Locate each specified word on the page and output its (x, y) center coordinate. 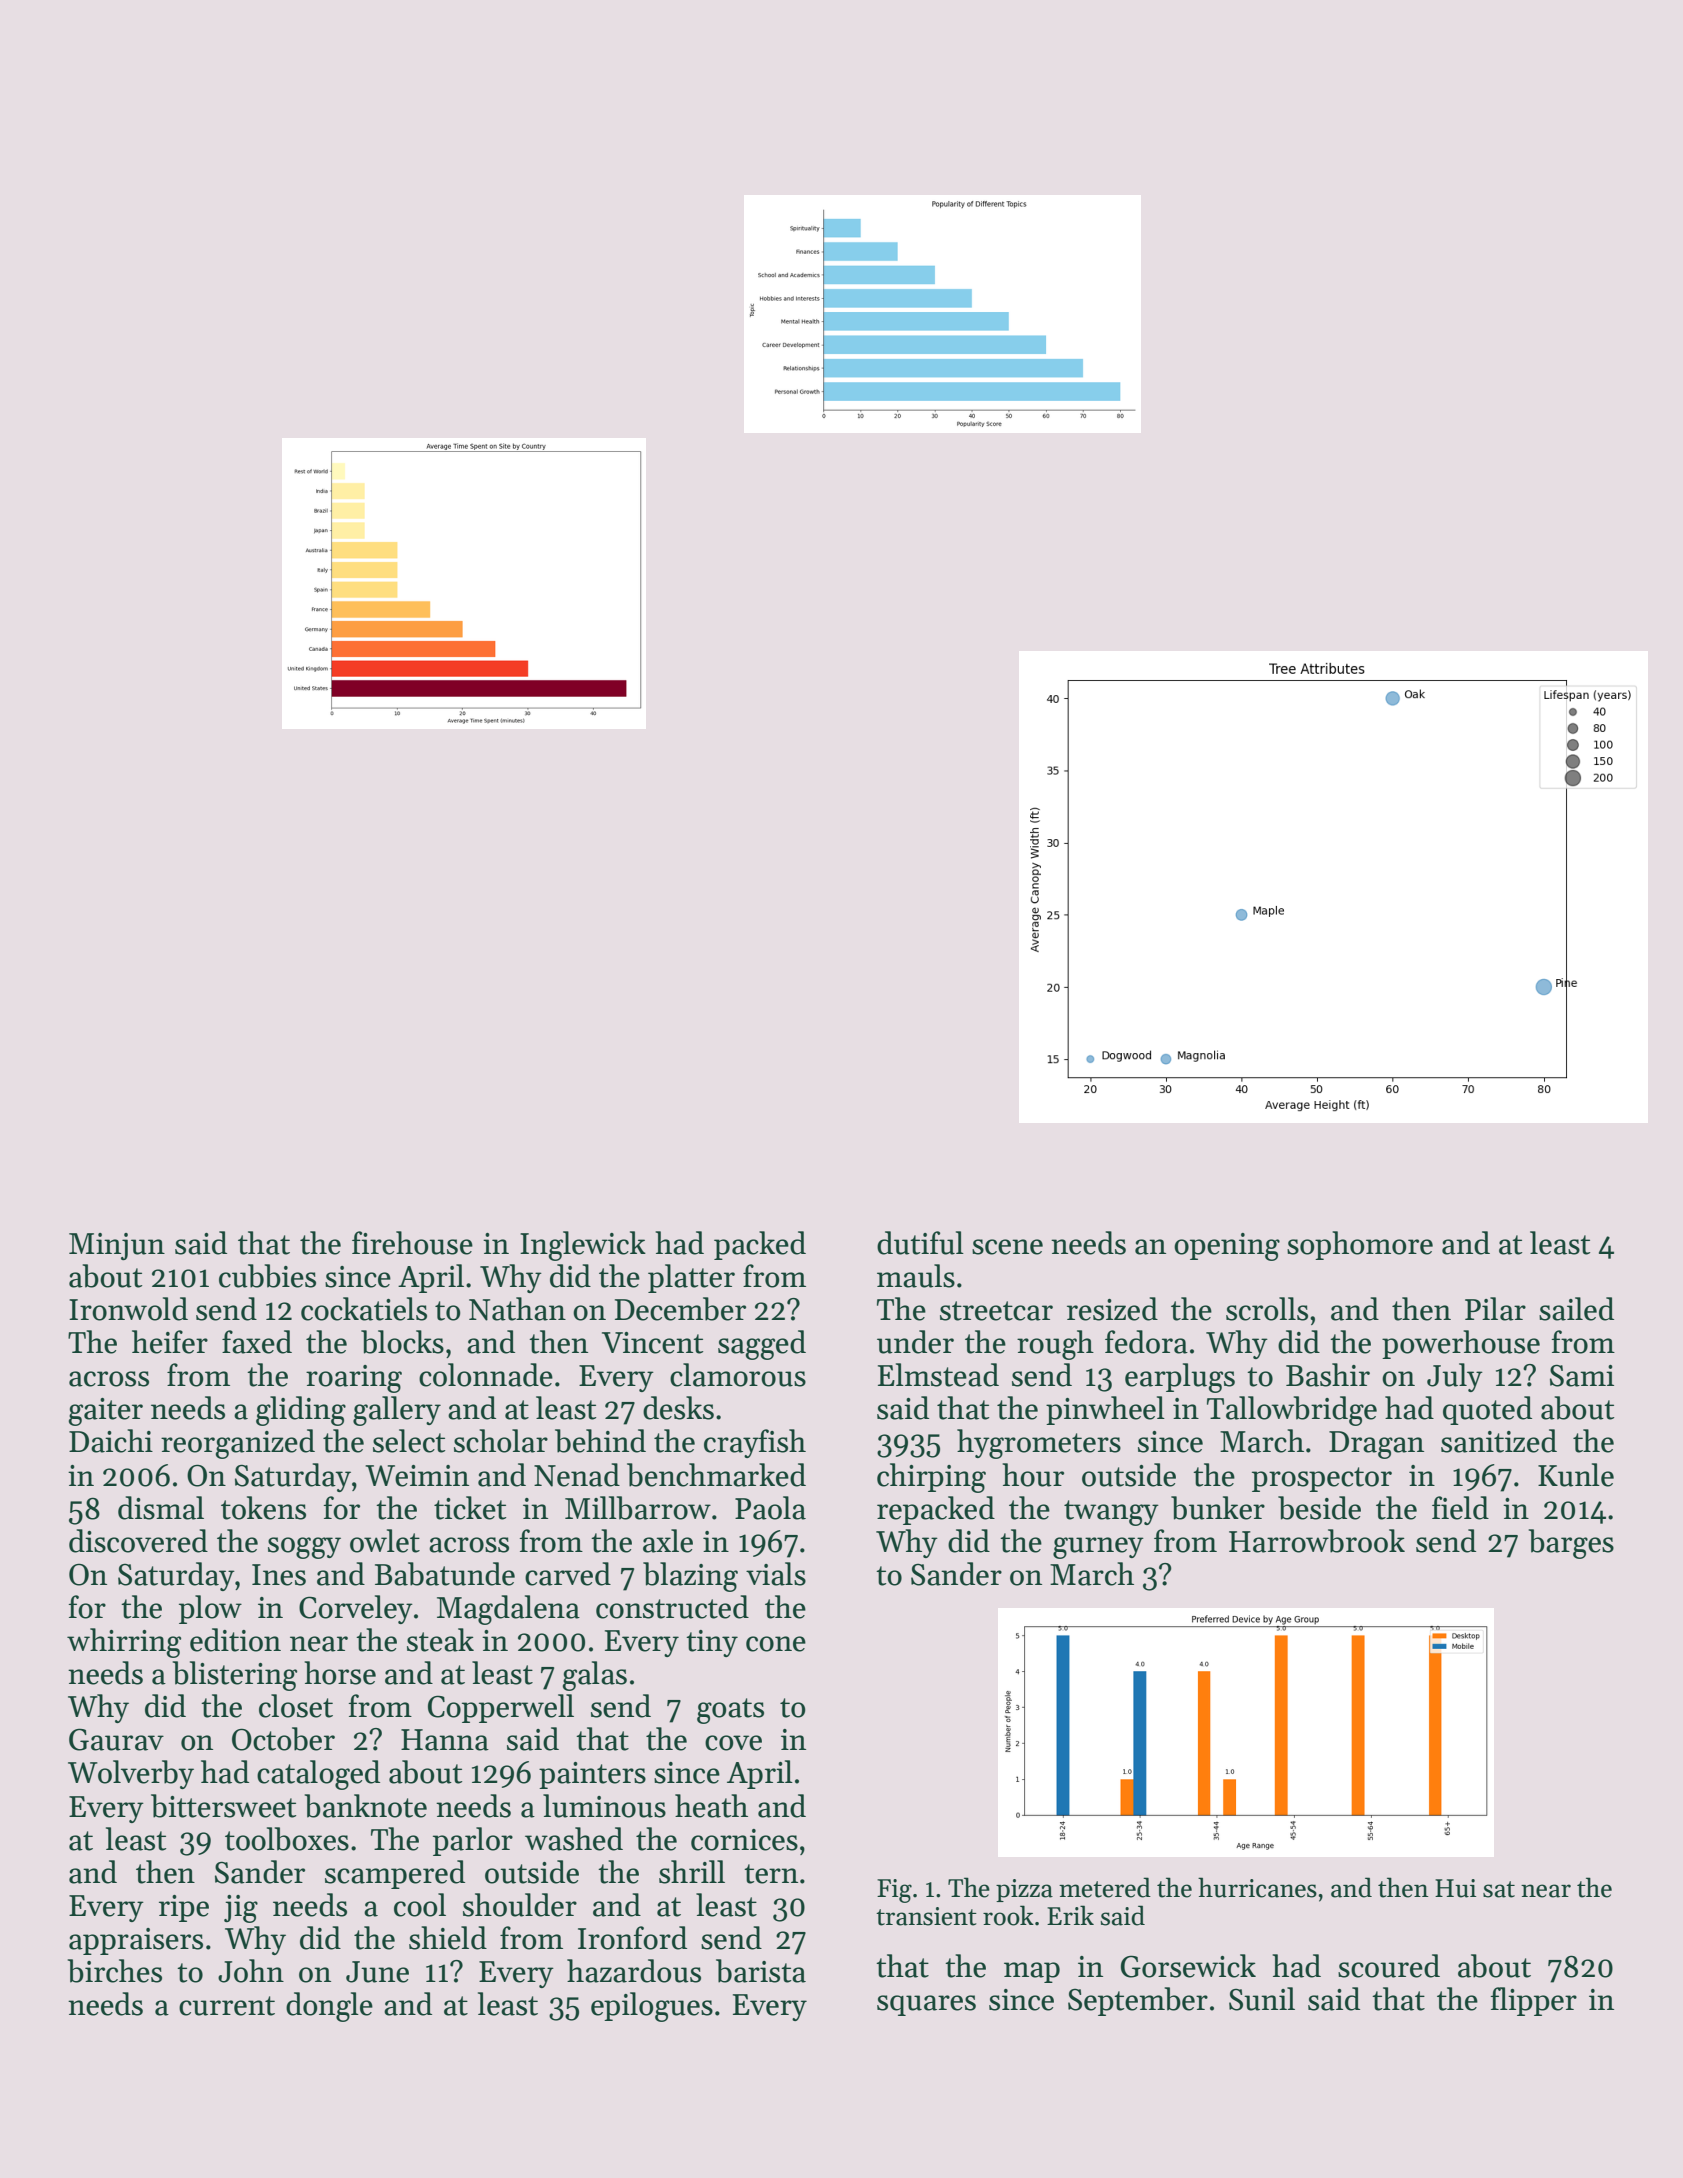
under (915, 1342)
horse (340, 1673)
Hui (1455, 1888)
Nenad (577, 1475)
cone (776, 1644)
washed (574, 1839)
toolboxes (287, 1839)
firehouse (412, 1243)
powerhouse (1461, 1344)
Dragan (1376, 1445)
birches (115, 1971)
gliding (301, 1411)
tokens (263, 1508)
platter (691, 1278)
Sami (1582, 1375)
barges (1571, 1544)
